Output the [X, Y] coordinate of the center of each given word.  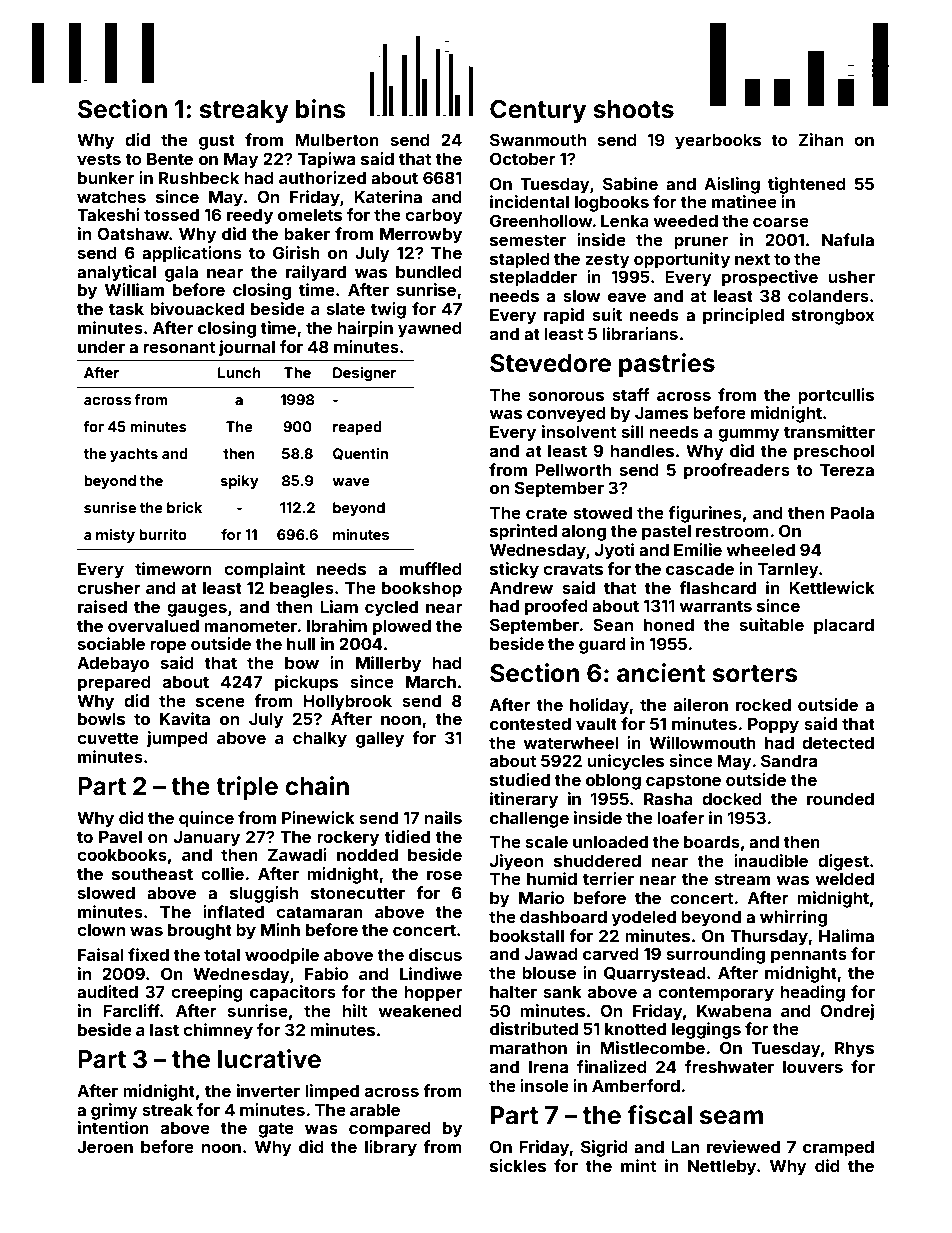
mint [638, 1165]
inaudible [771, 860]
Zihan [821, 139]
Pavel [120, 837]
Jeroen [105, 1147]
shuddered [597, 861]
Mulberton [337, 140]
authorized [322, 177]
